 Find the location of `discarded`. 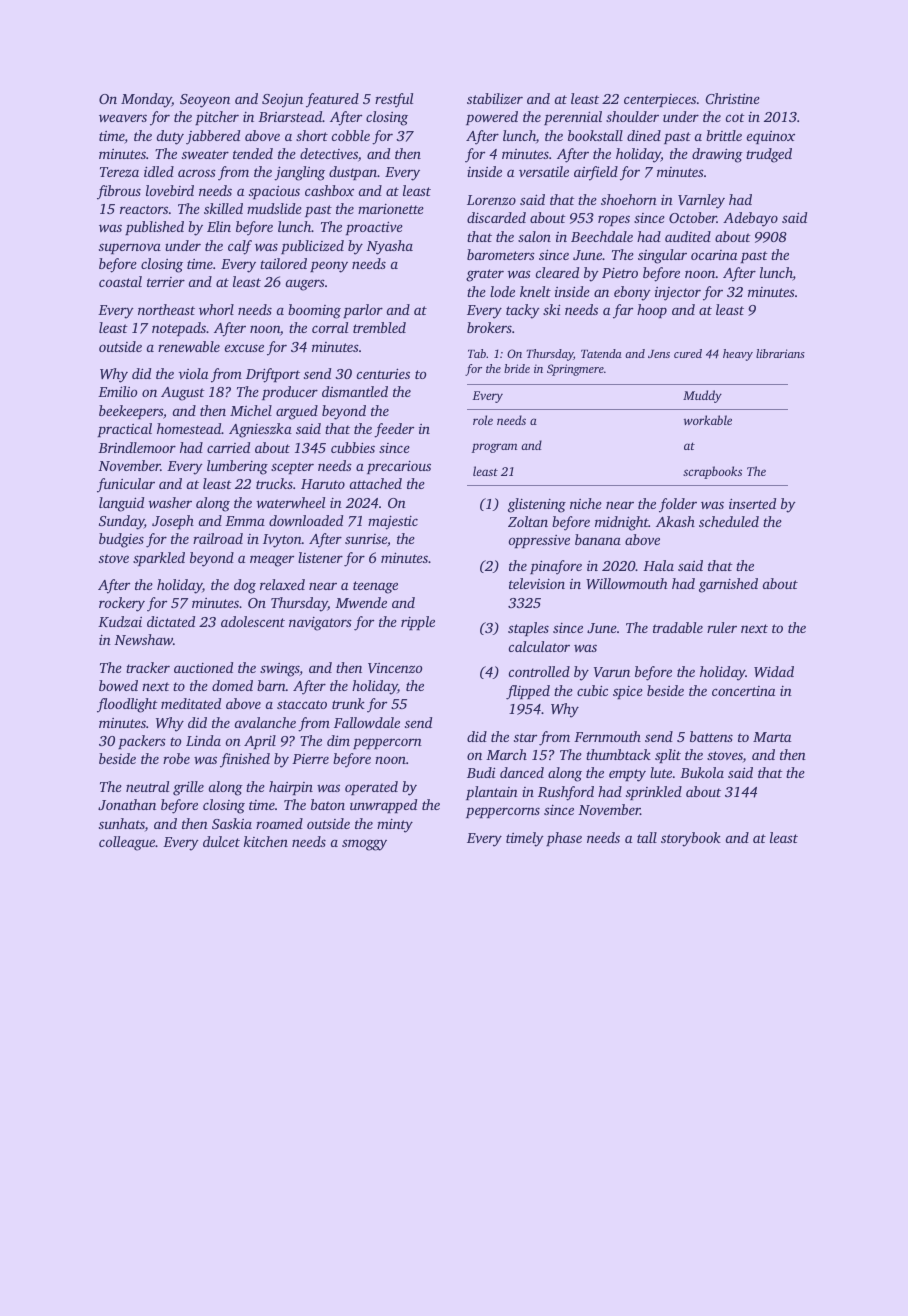

discarded is located at coordinates (496, 217).
